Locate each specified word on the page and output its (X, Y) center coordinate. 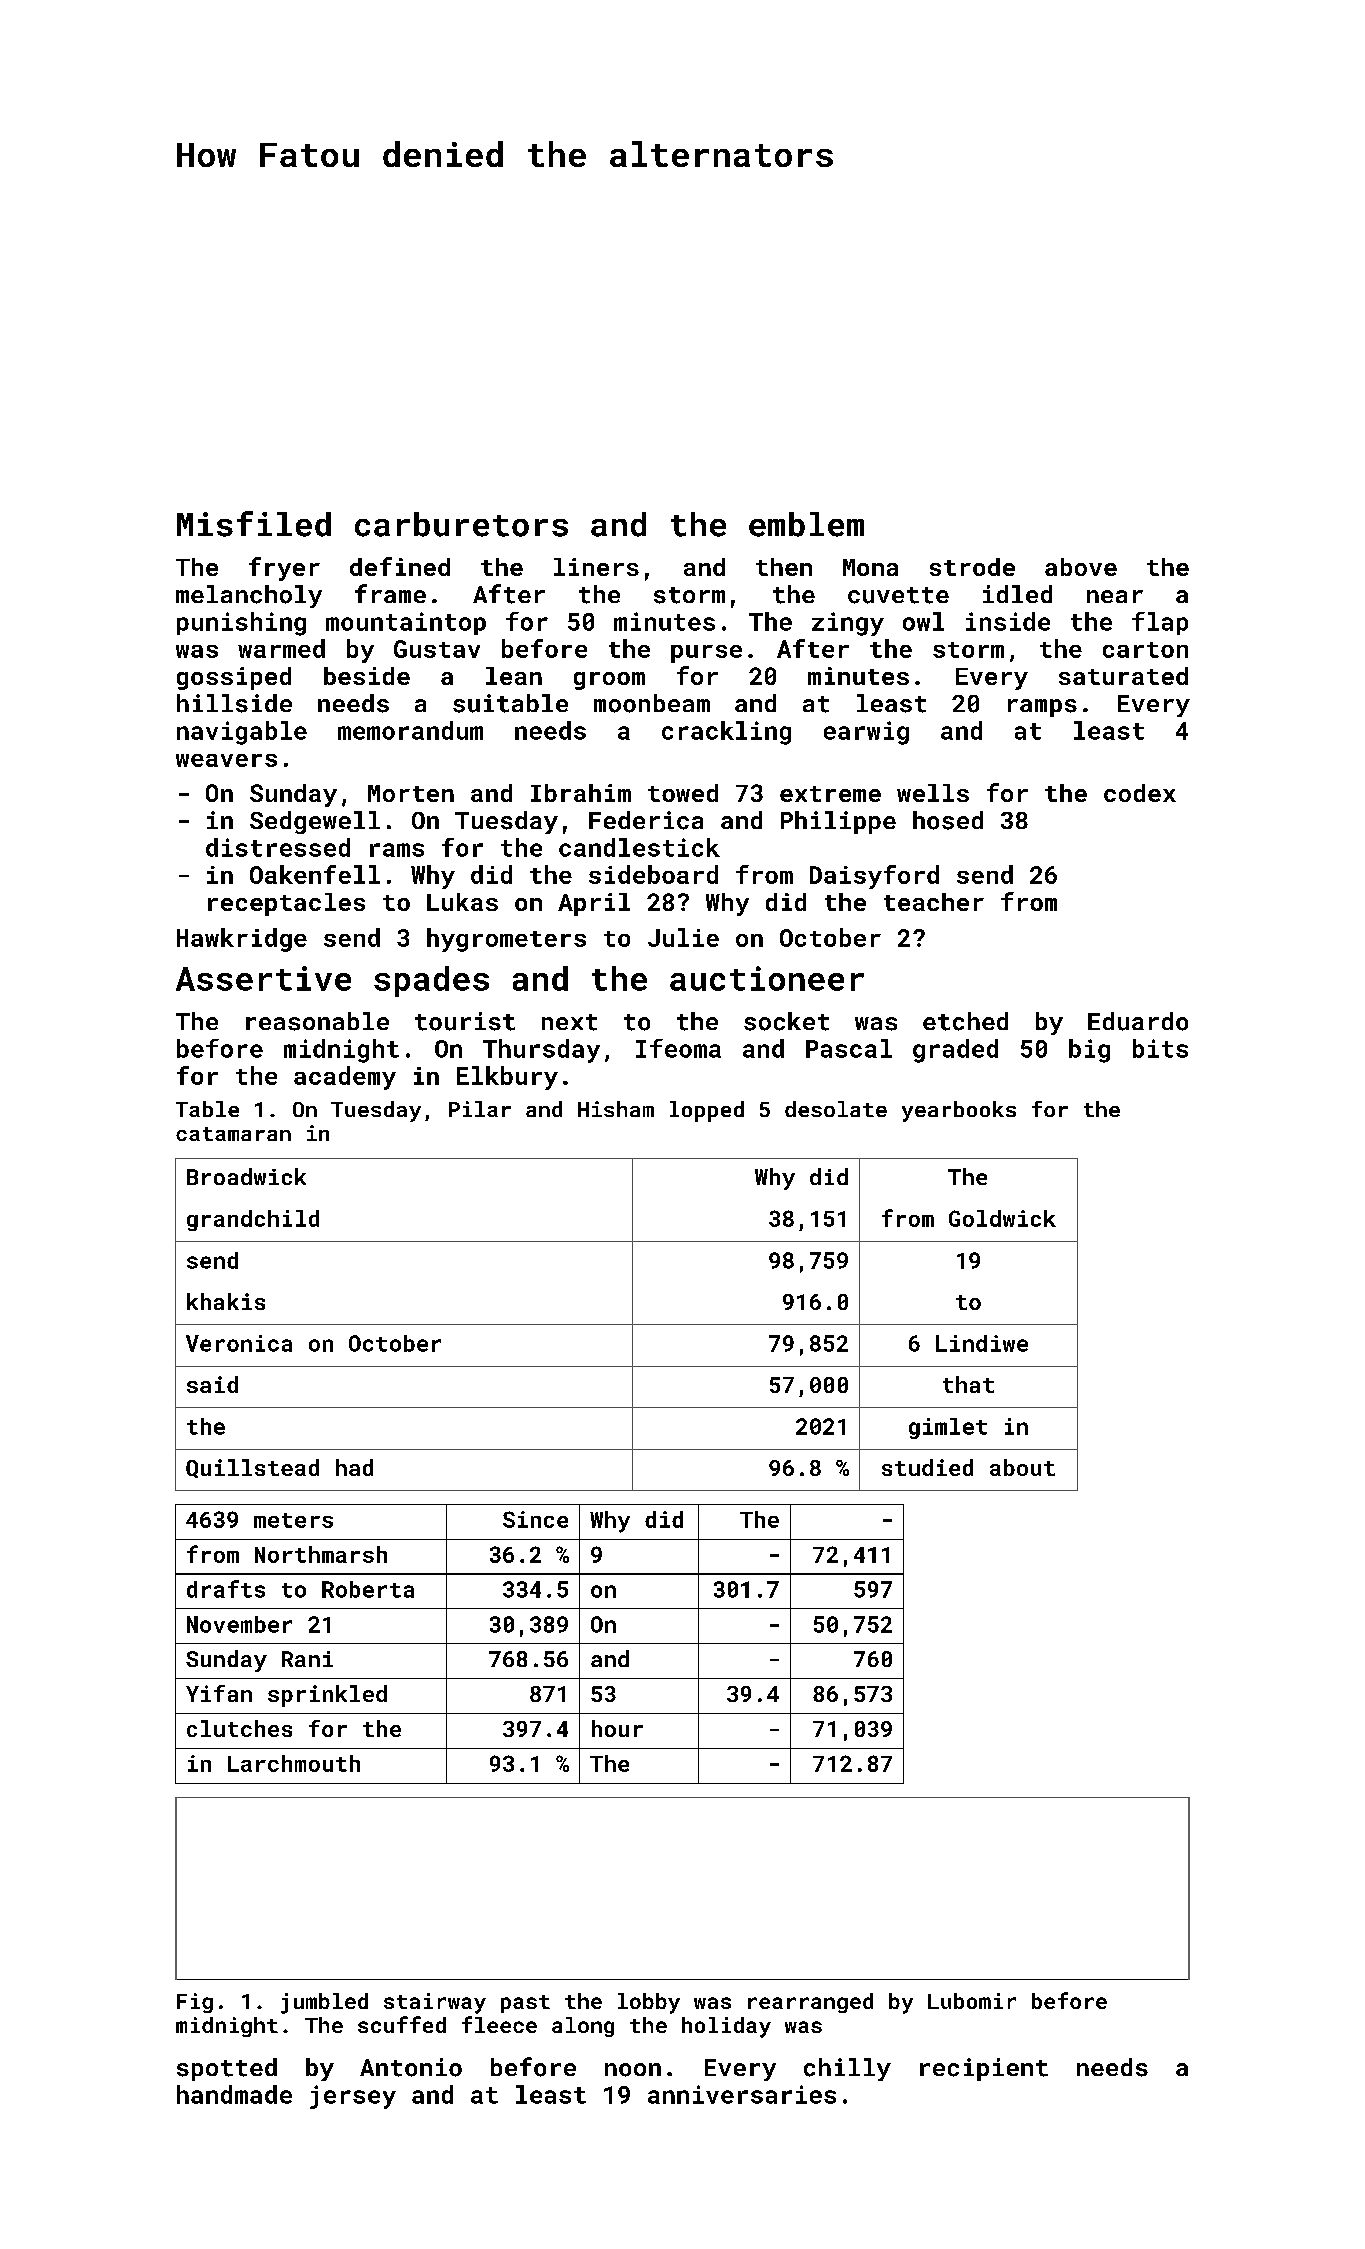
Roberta (368, 1589)
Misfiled (254, 524)
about (1022, 1467)
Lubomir (972, 2001)
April (594, 904)
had (354, 1467)
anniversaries (742, 2094)
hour (617, 1728)
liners (596, 567)
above (1081, 567)
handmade (234, 2094)
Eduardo (1138, 1021)
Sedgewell (315, 822)
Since (535, 1519)
